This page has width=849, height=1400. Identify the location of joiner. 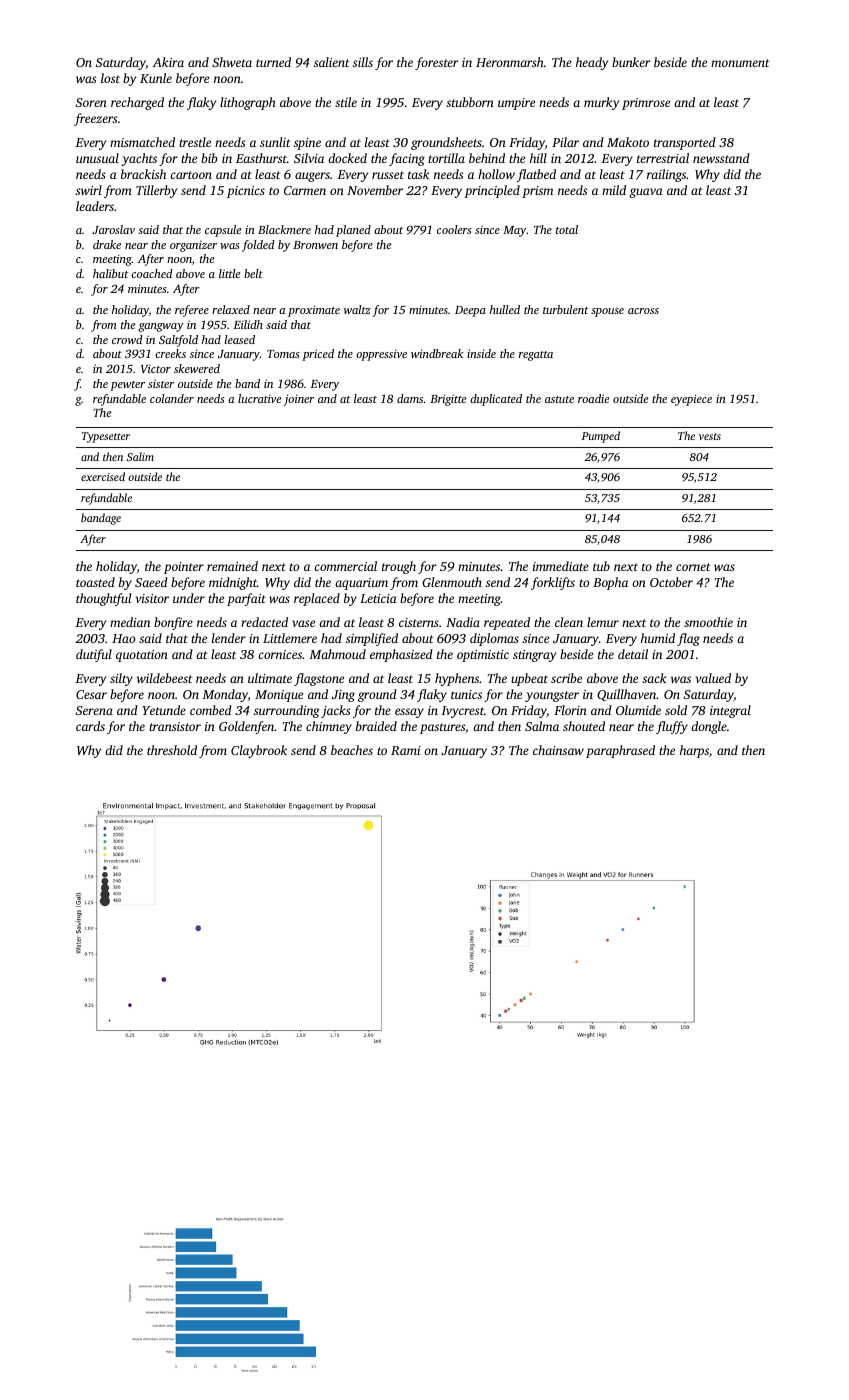
(298, 400).
